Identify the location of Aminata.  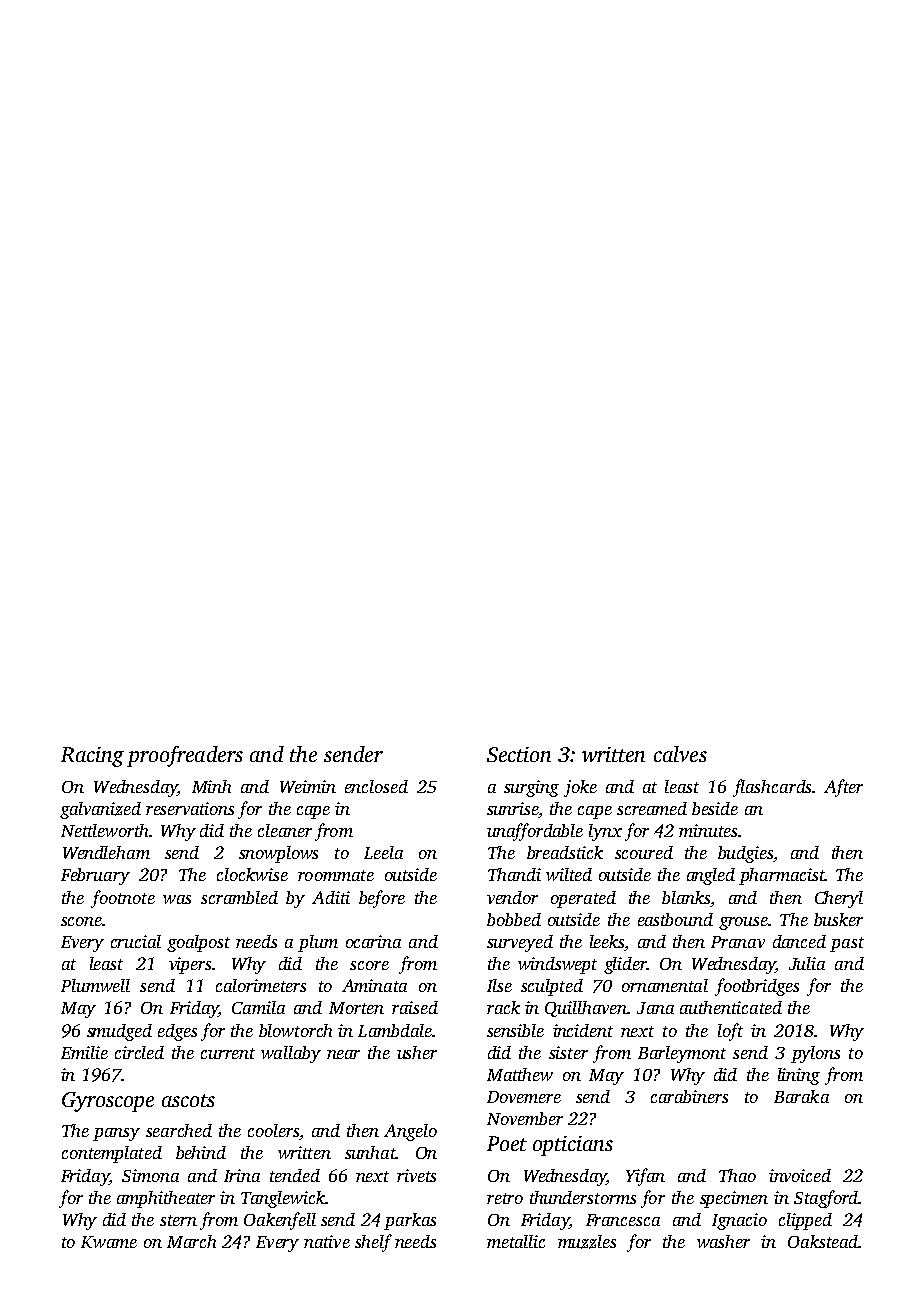
(374, 985).
